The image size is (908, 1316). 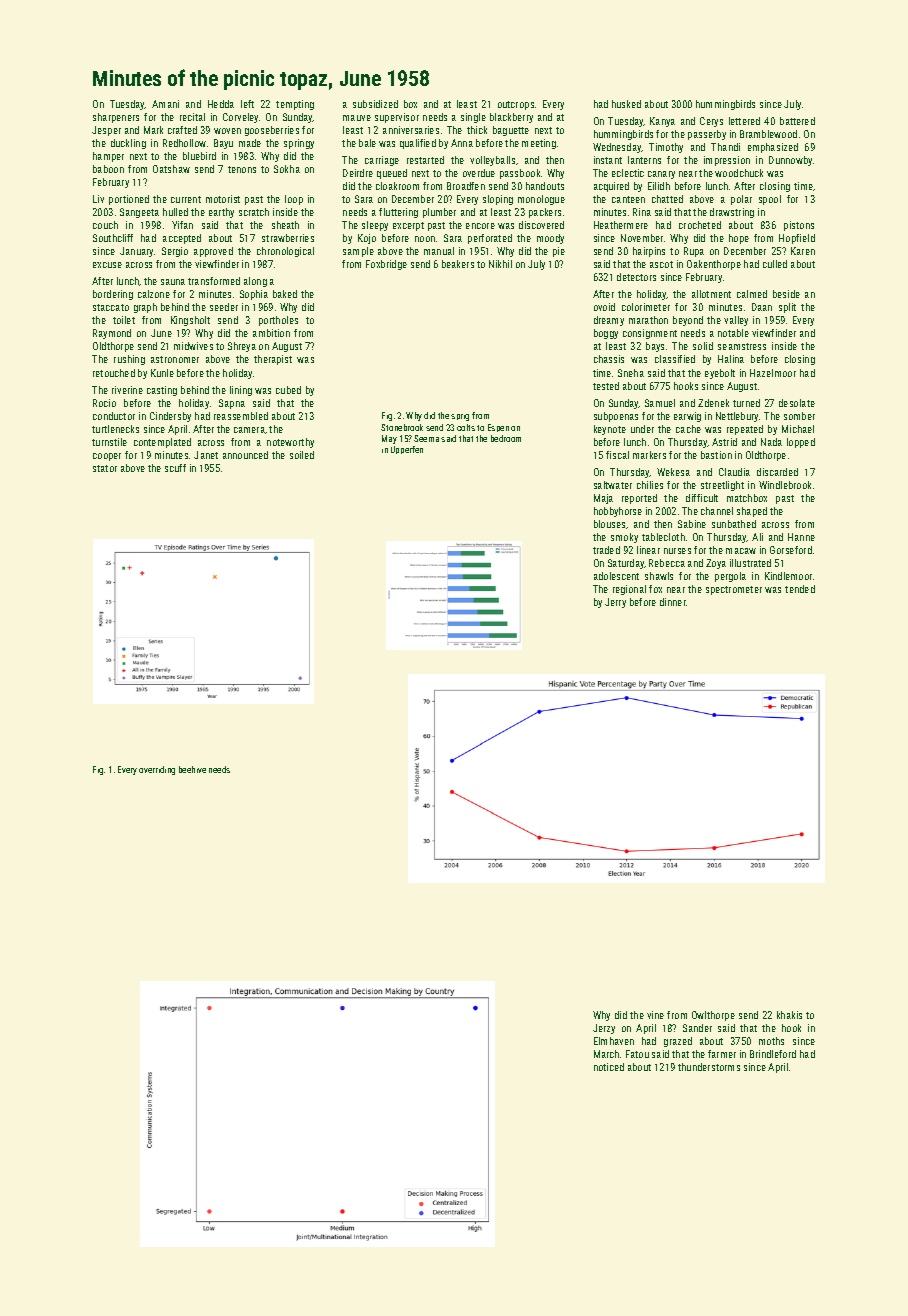 What do you see at coordinates (604, 1029) in the page?
I see `Jerzy` at bounding box center [604, 1029].
